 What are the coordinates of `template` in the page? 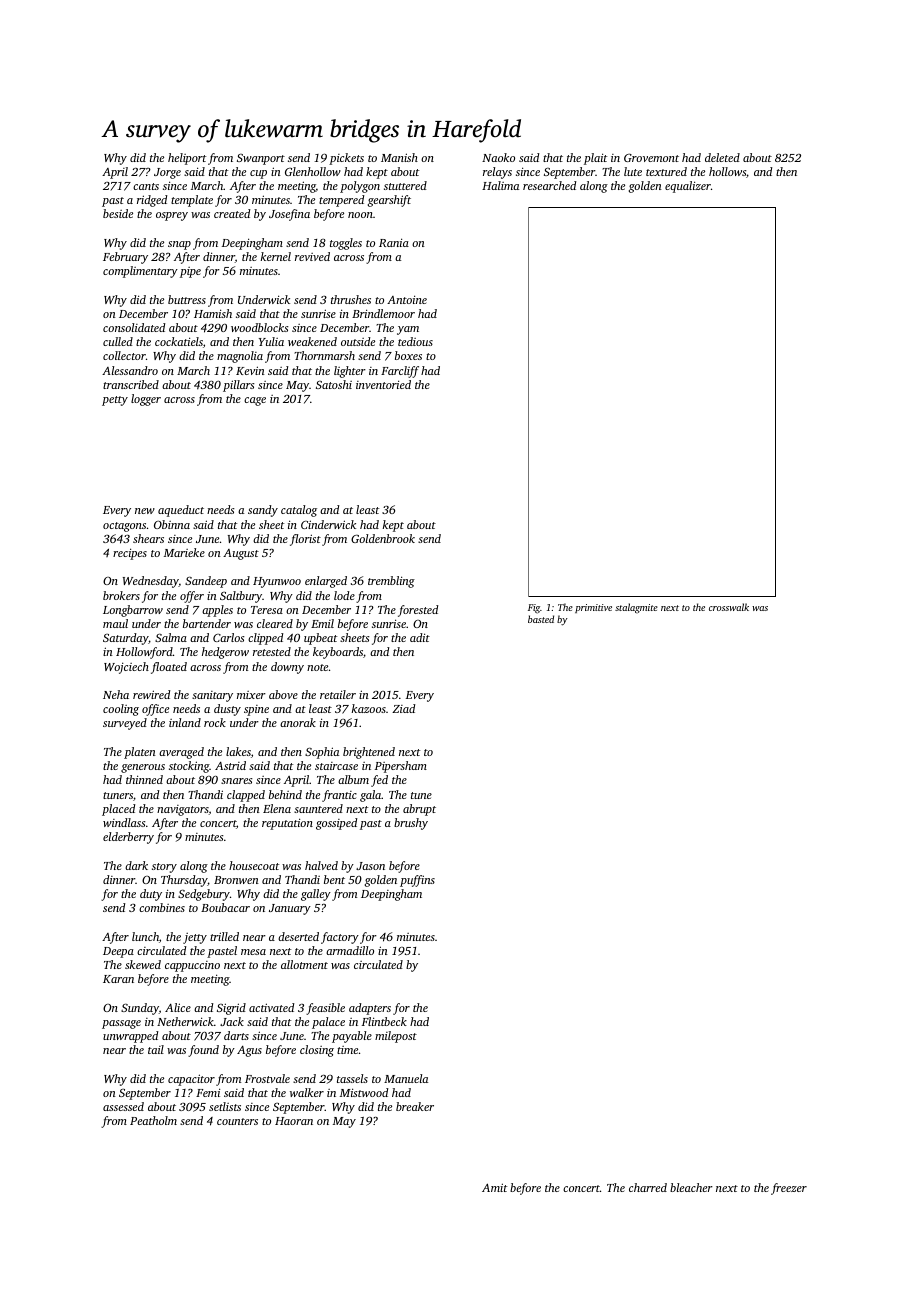 It's located at (192, 201).
